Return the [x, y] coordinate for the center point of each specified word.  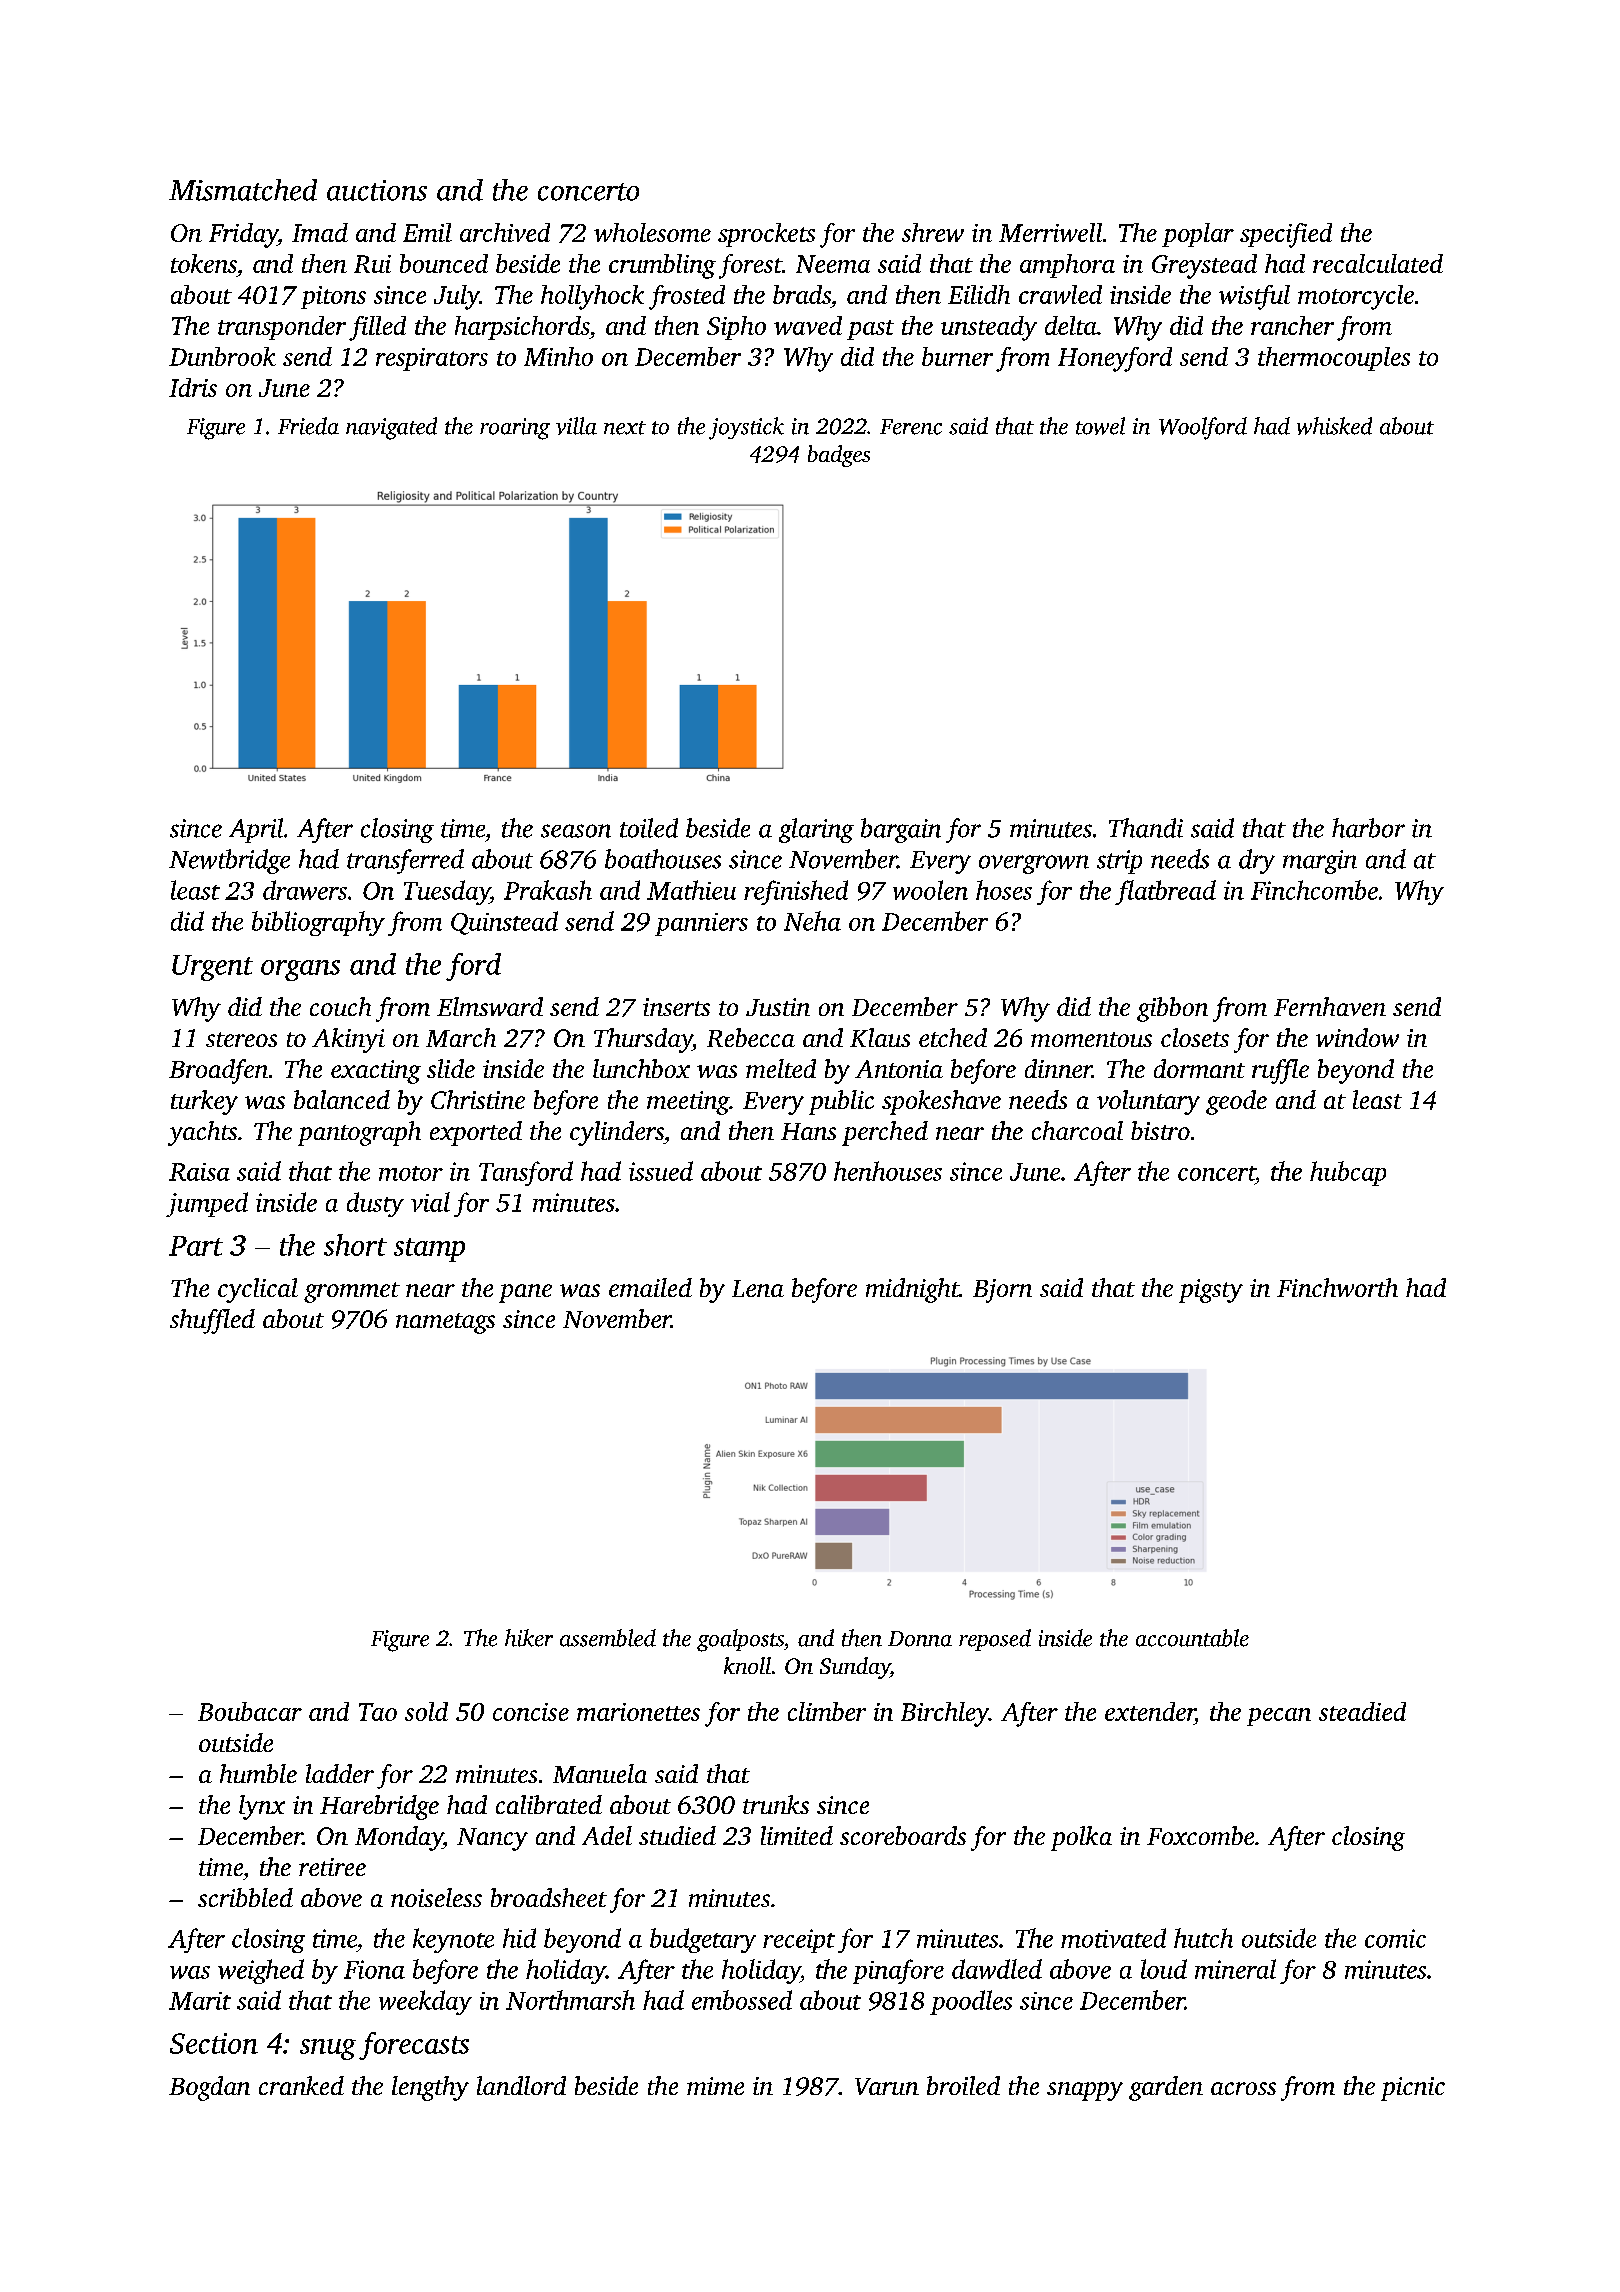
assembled [608, 1638]
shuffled [212, 1321]
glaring [816, 830]
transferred [405, 861]
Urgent [212, 968]
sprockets [766, 235]
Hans [808, 1131]
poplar [1198, 235]
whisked [1334, 426]
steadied [1362, 1711]
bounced [444, 263]
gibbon [1172, 1009]
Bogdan [209, 2088]
